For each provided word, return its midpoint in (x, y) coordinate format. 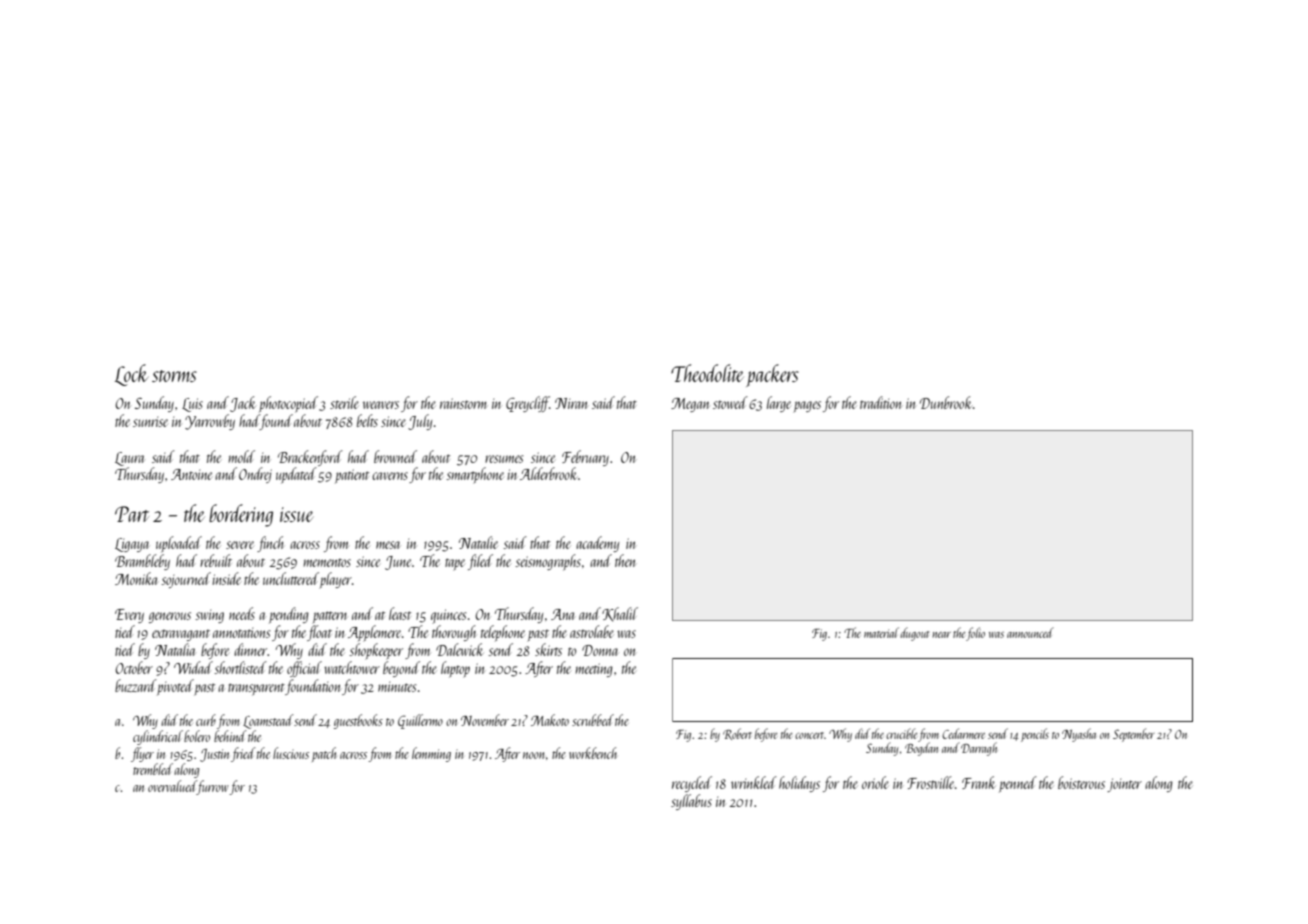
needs (242, 613)
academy (597, 544)
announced (1030, 632)
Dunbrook (946, 402)
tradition (880, 402)
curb (206, 720)
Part (132, 514)
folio (975, 634)
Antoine (191, 474)
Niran (571, 403)
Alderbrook (548, 473)
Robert (737, 734)
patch (324, 754)
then (625, 560)
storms (174, 376)
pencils (1035, 735)
